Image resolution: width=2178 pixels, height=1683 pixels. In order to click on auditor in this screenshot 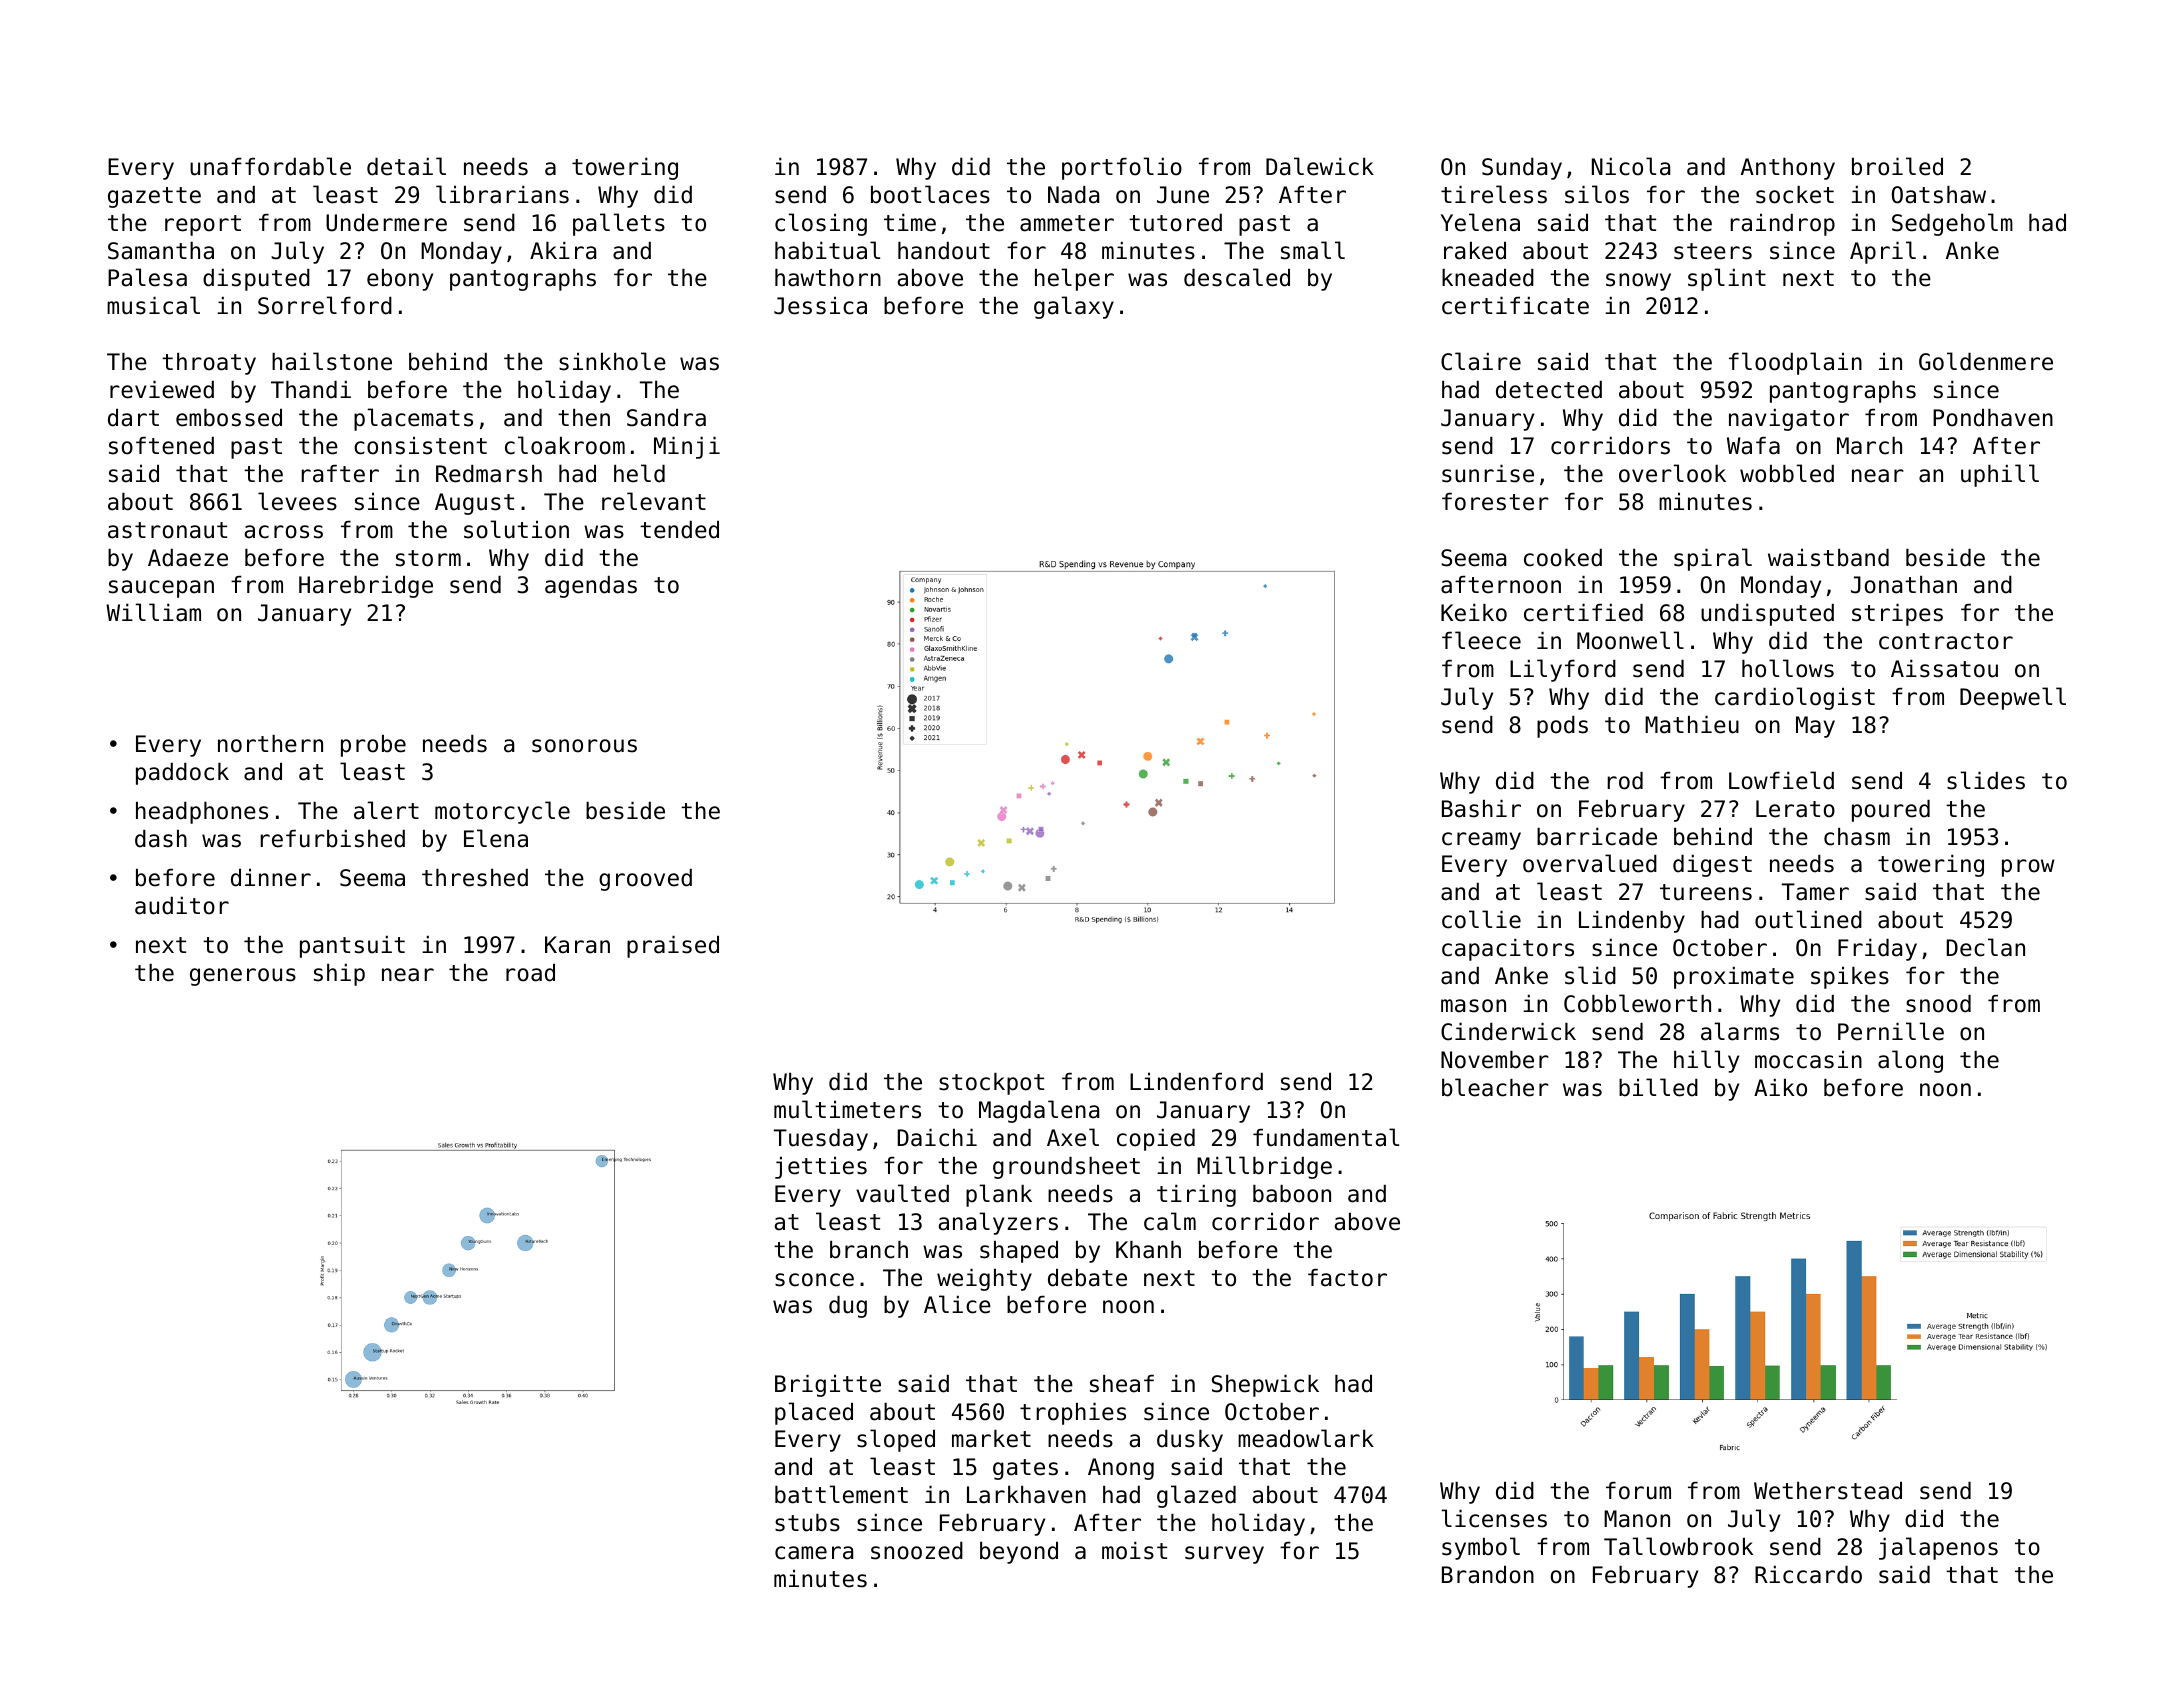, I will do `click(182, 906)`.
